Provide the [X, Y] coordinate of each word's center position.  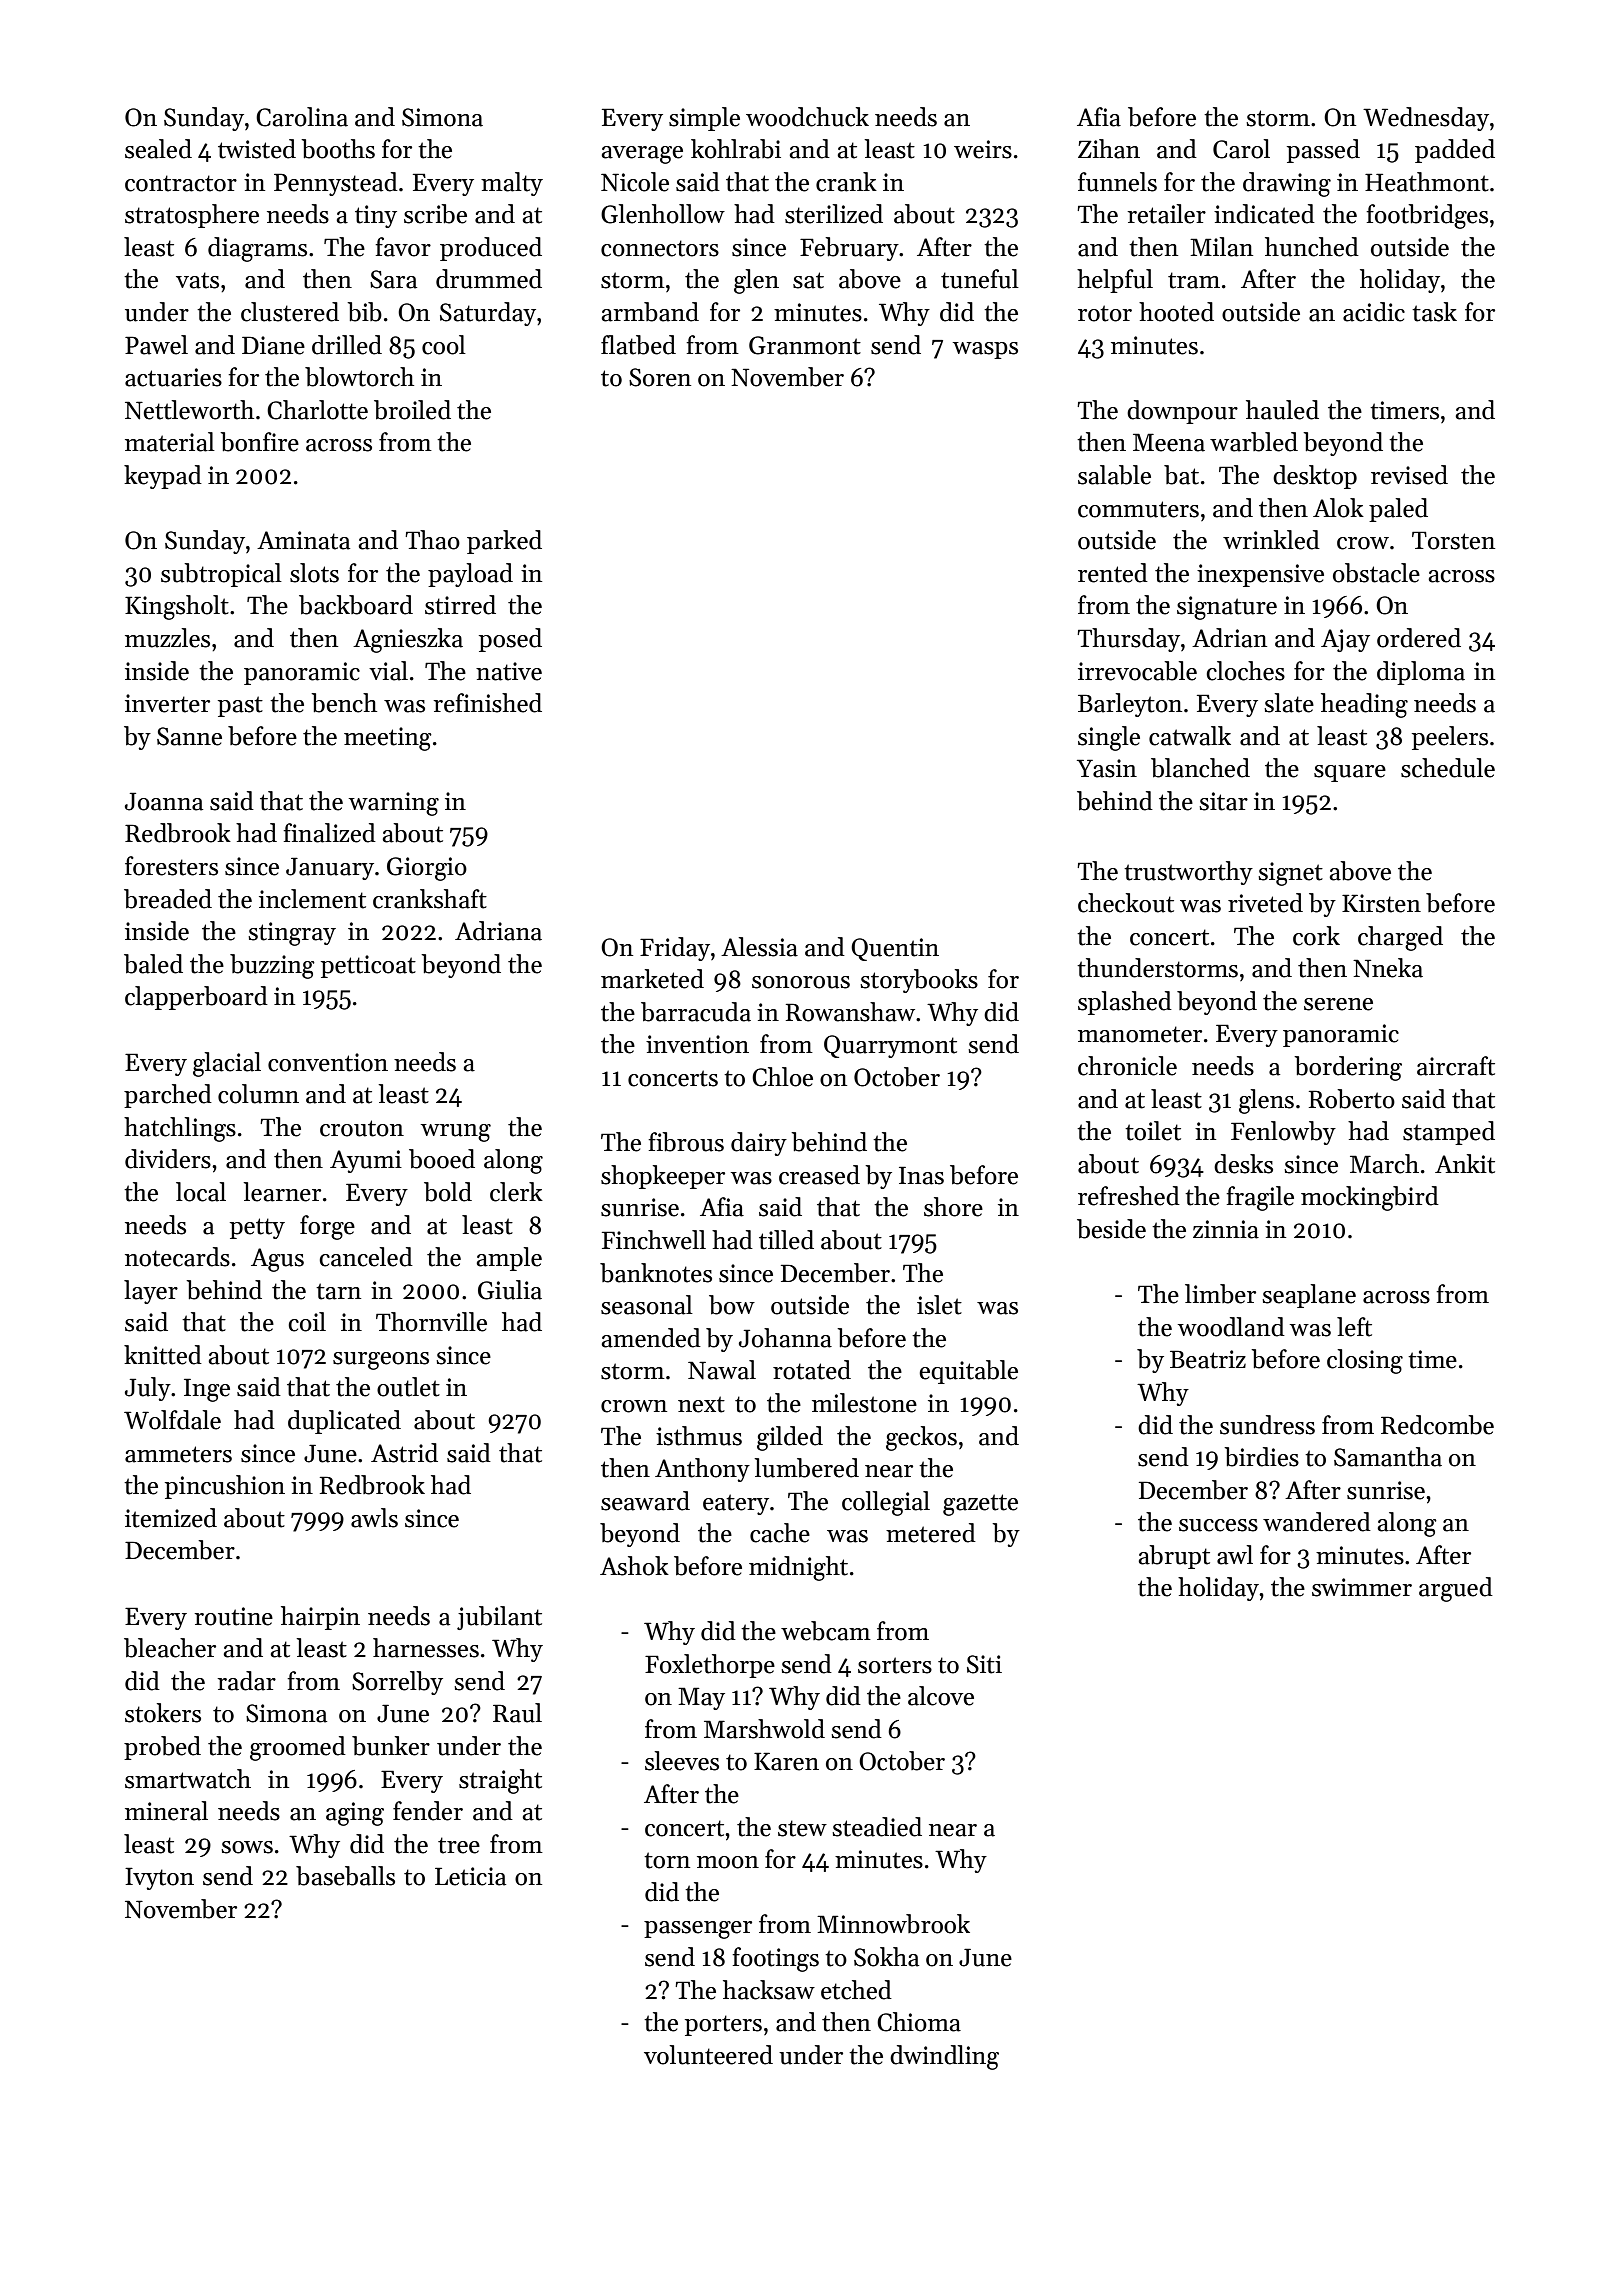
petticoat [368, 966]
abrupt [1174, 1557]
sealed [158, 149]
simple [704, 119]
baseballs [345, 1876]
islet [939, 1305]
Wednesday [1426, 119]
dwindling [944, 2057]
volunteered [708, 2055]
